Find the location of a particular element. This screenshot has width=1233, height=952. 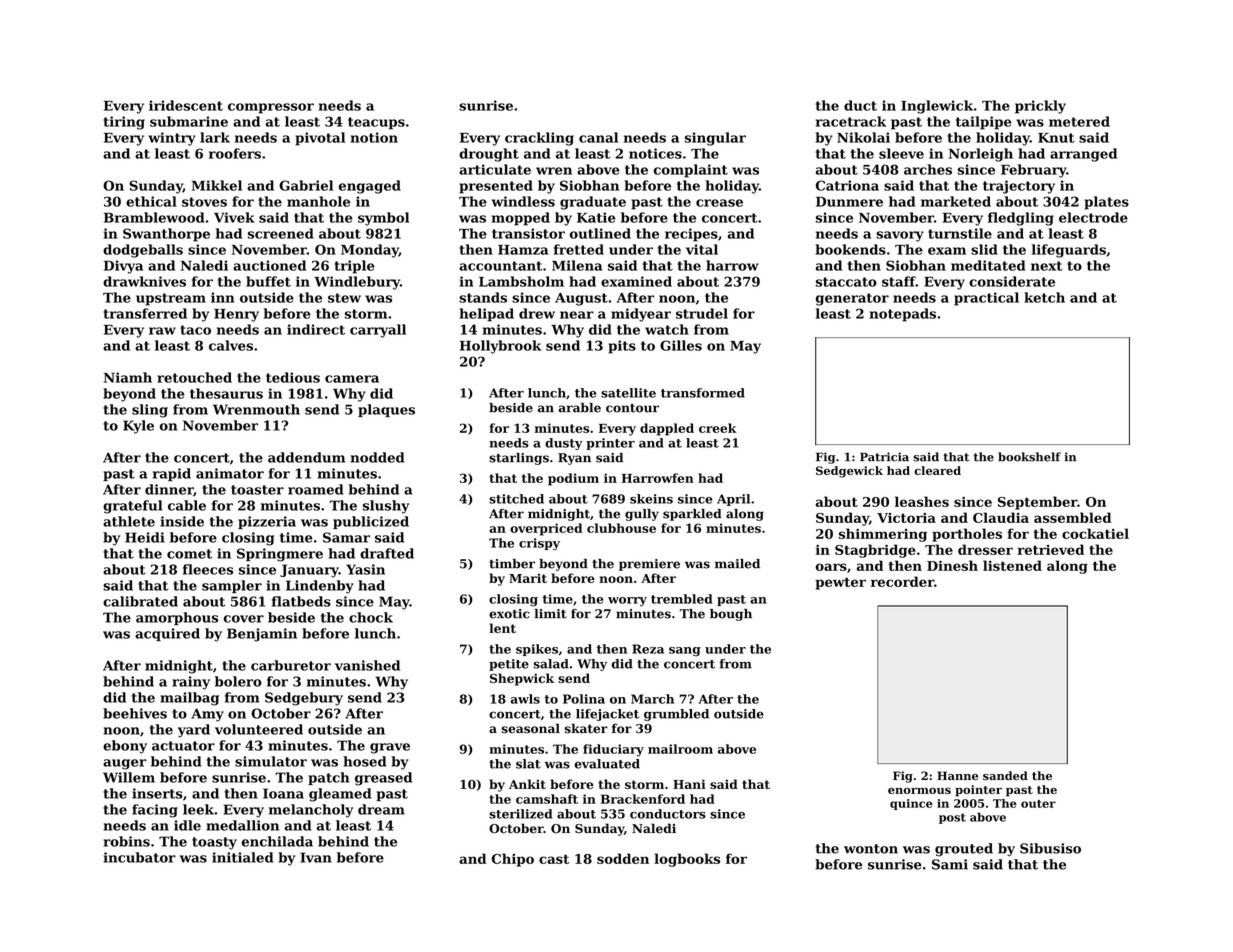

Kyle is located at coordinates (138, 427).
